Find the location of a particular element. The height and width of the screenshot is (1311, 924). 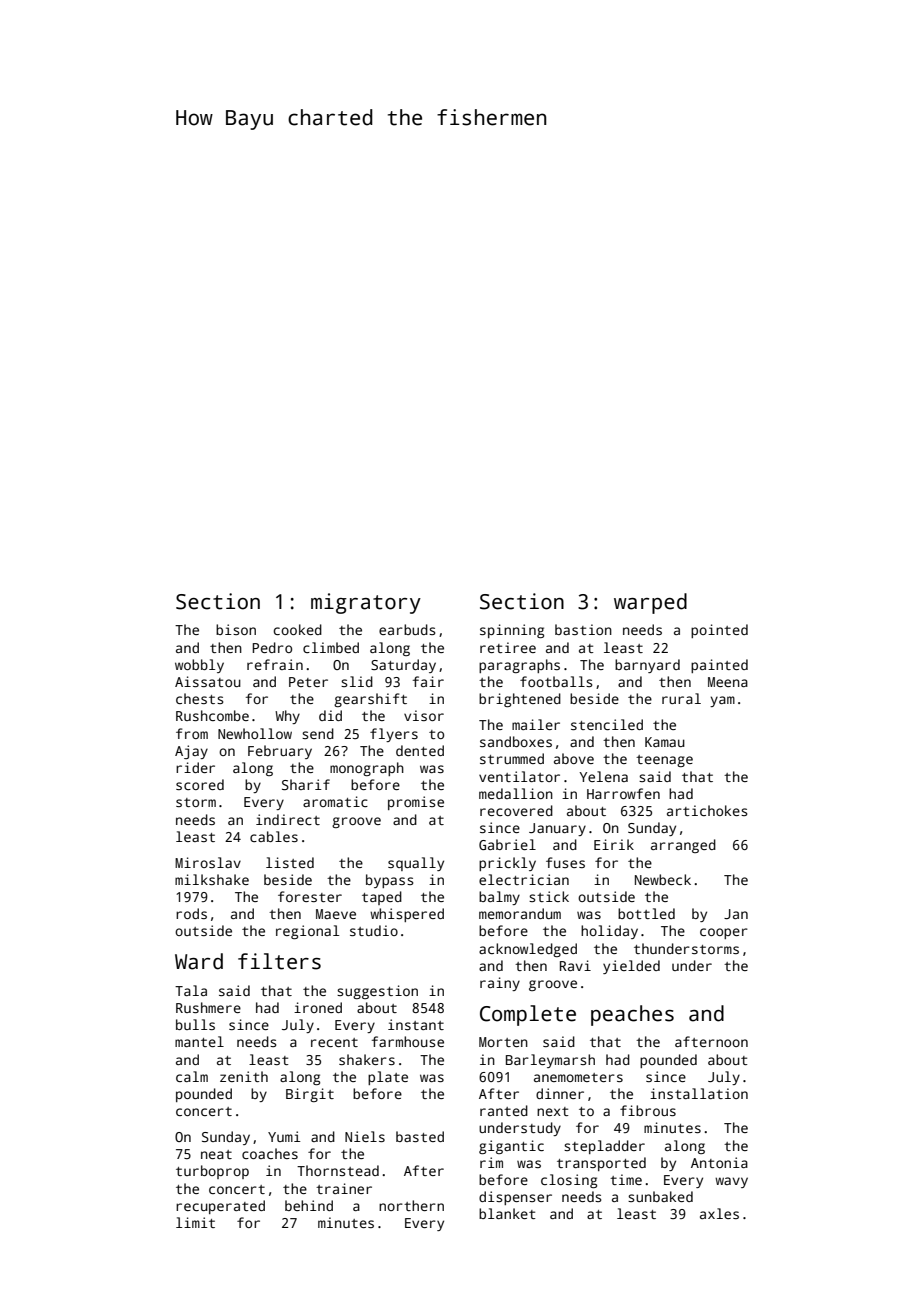

zenith is located at coordinates (244, 1076).
